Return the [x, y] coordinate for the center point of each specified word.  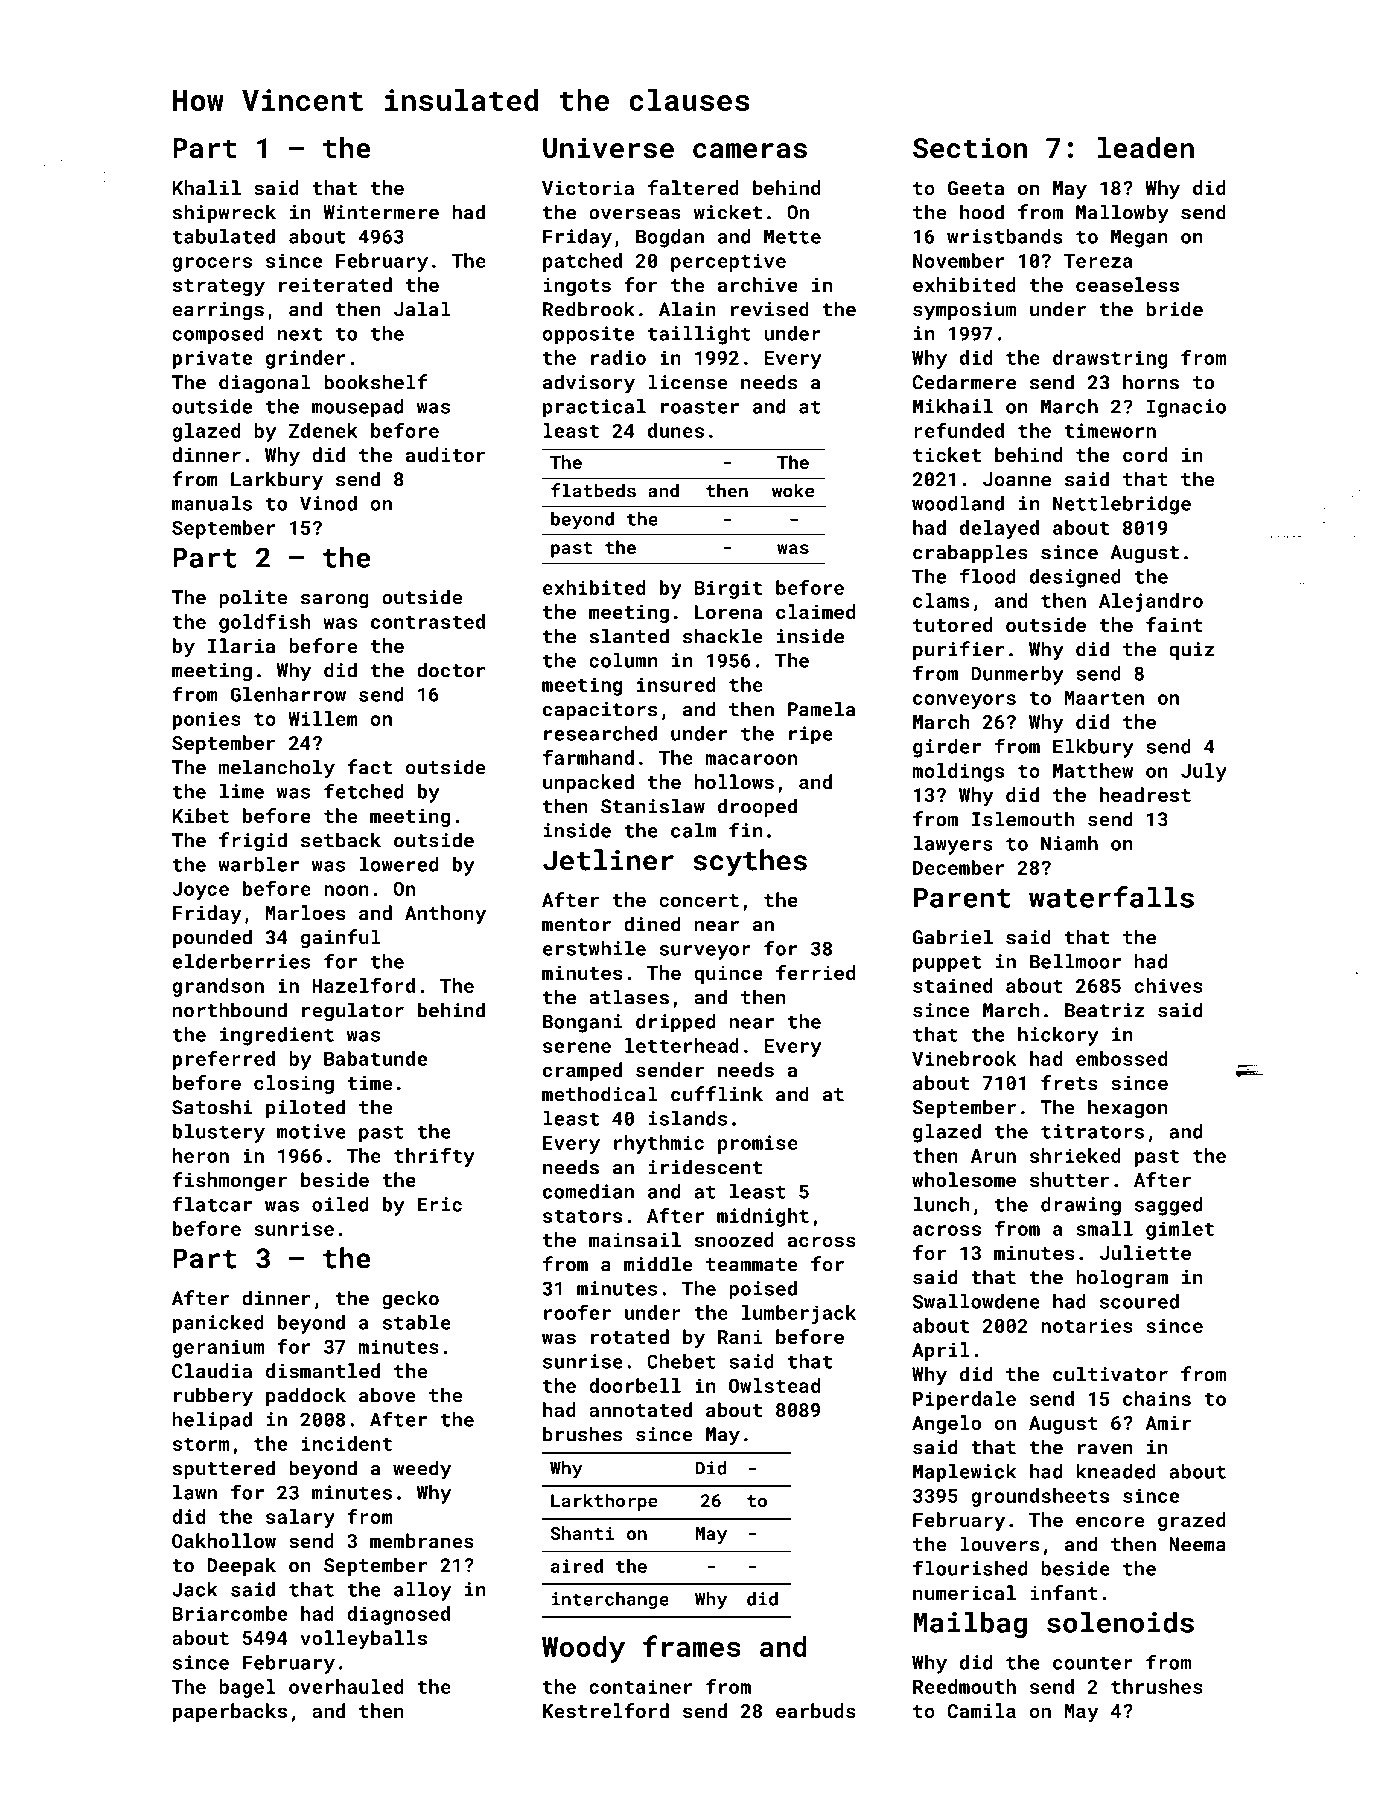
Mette [792, 236]
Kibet [200, 815]
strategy [219, 287]
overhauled [346, 1686]
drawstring [1110, 359]
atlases [629, 997]
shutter [1070, 1179]
